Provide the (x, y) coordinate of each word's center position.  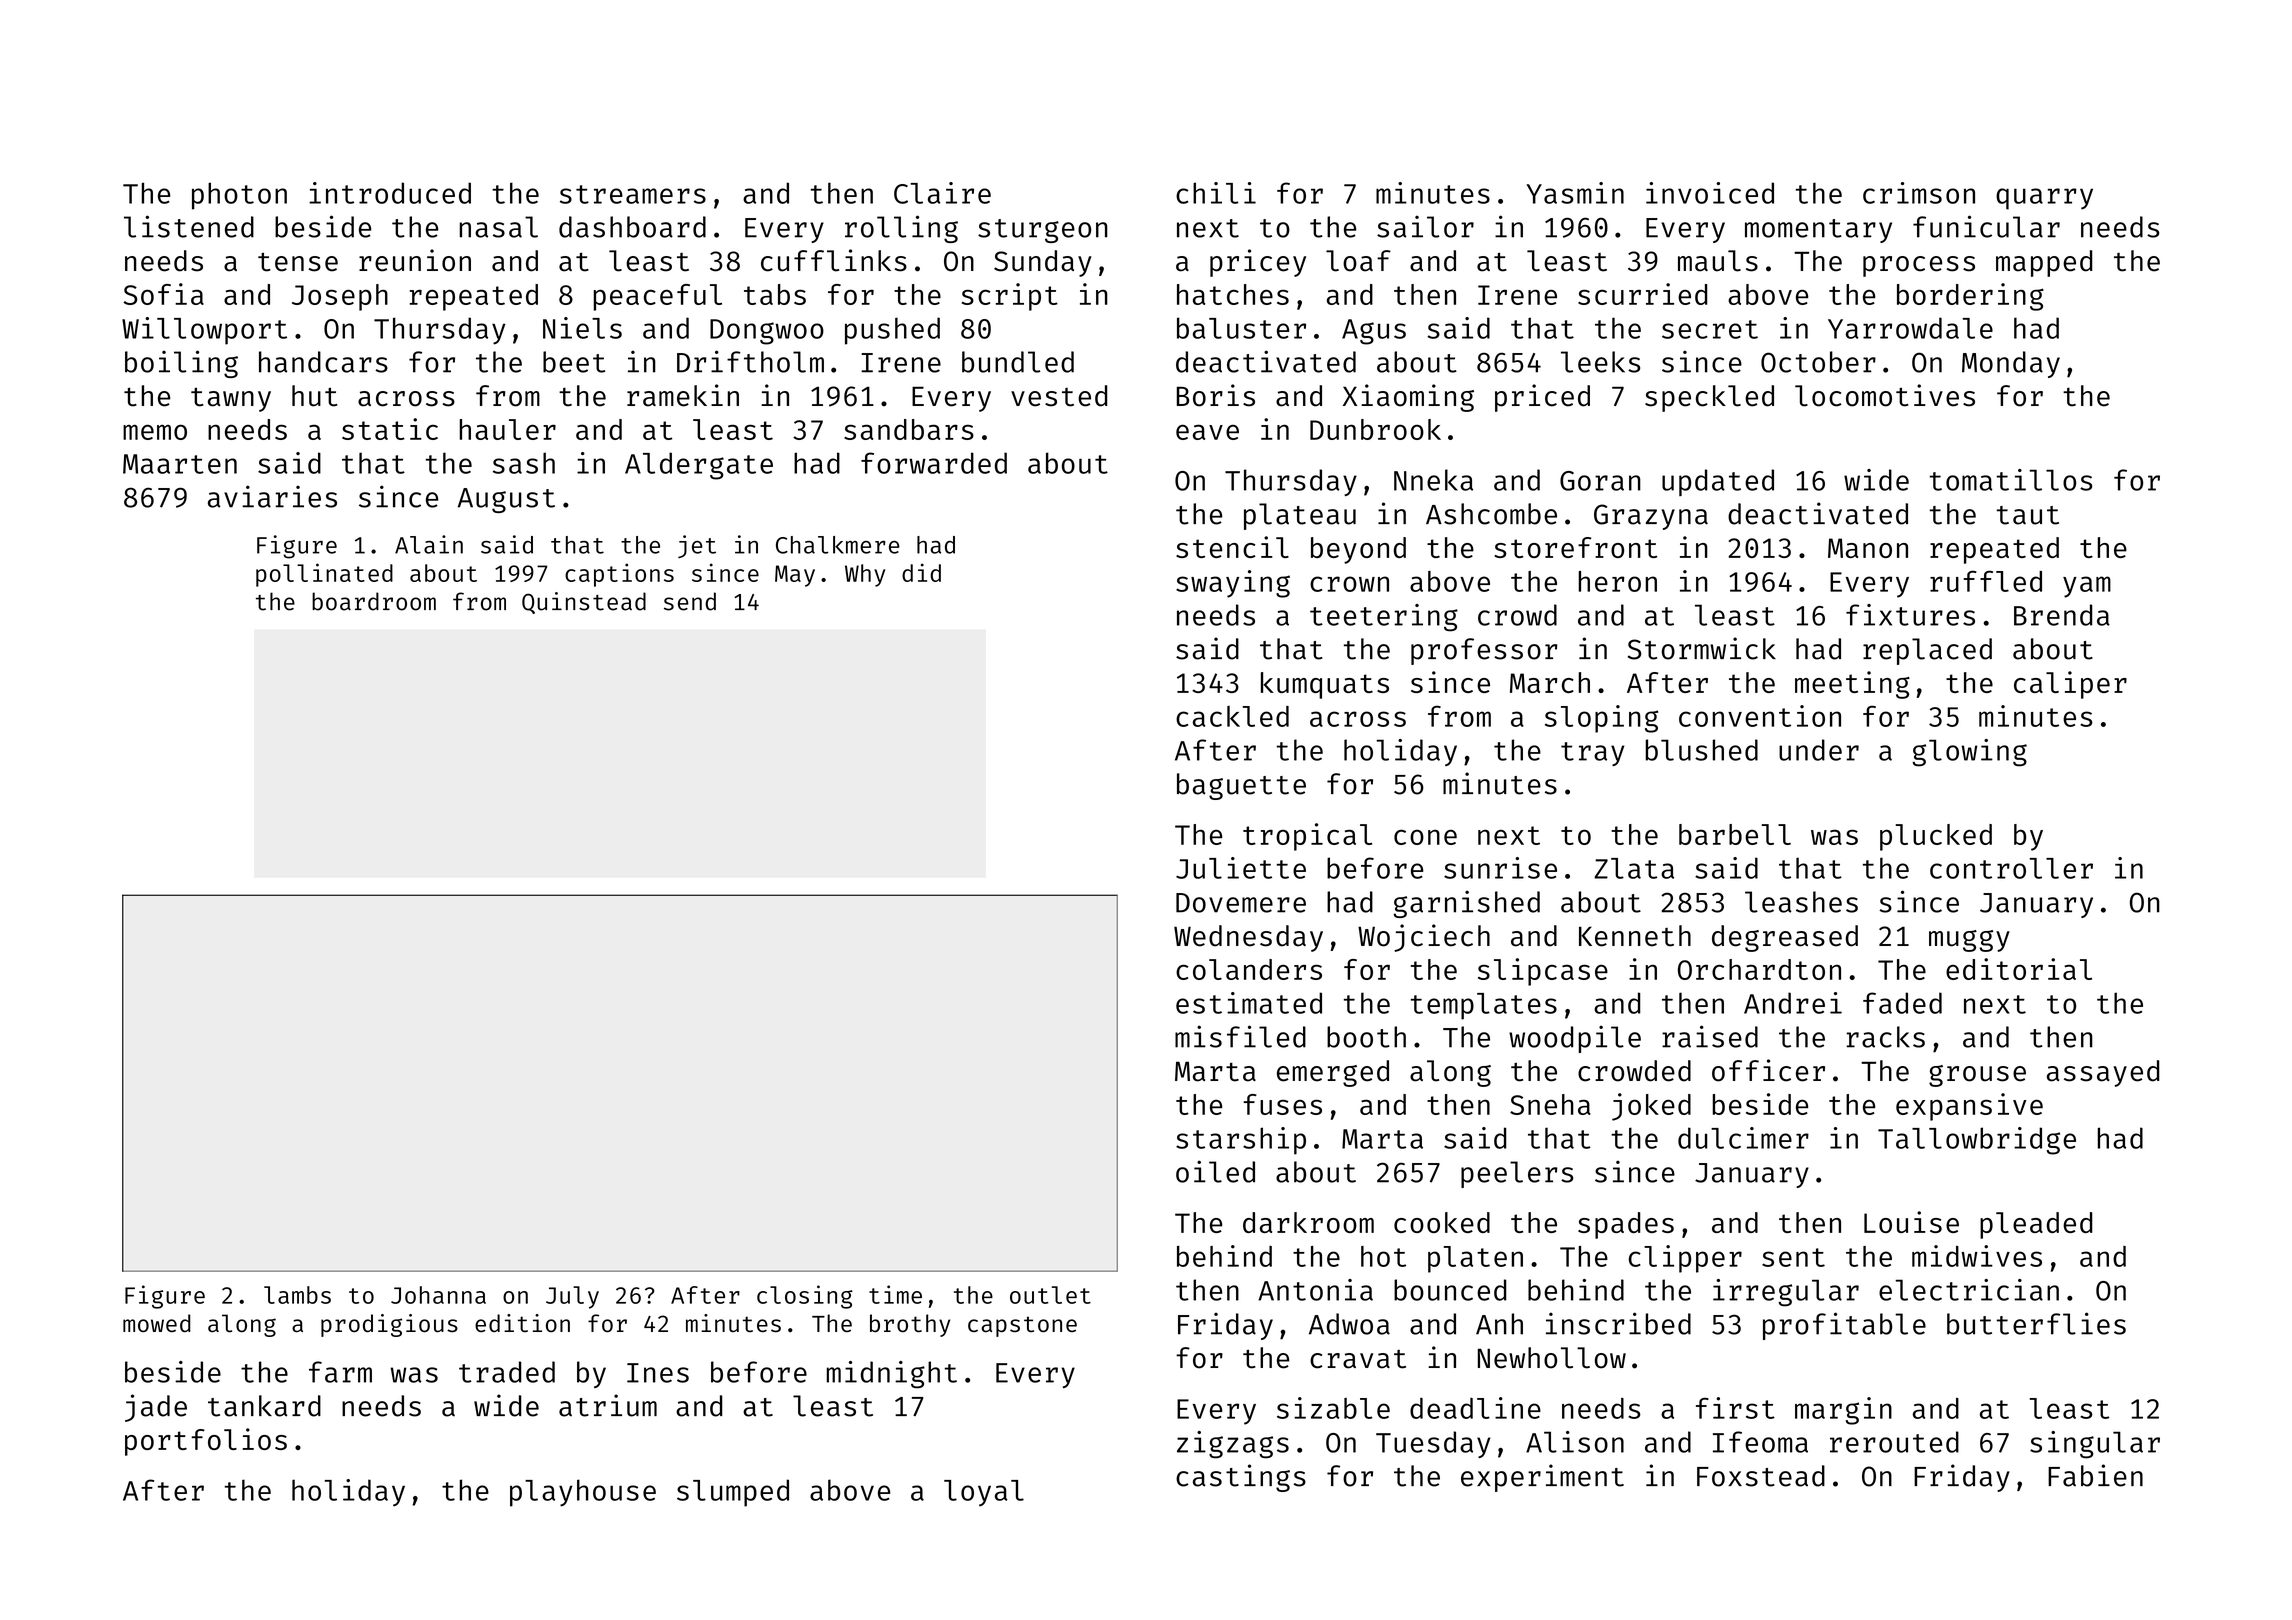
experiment (1542, 1478)
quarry (2044, 199)
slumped (733, 1493)
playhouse (583, 1493)
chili (1216, 193)
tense (298, 262)
